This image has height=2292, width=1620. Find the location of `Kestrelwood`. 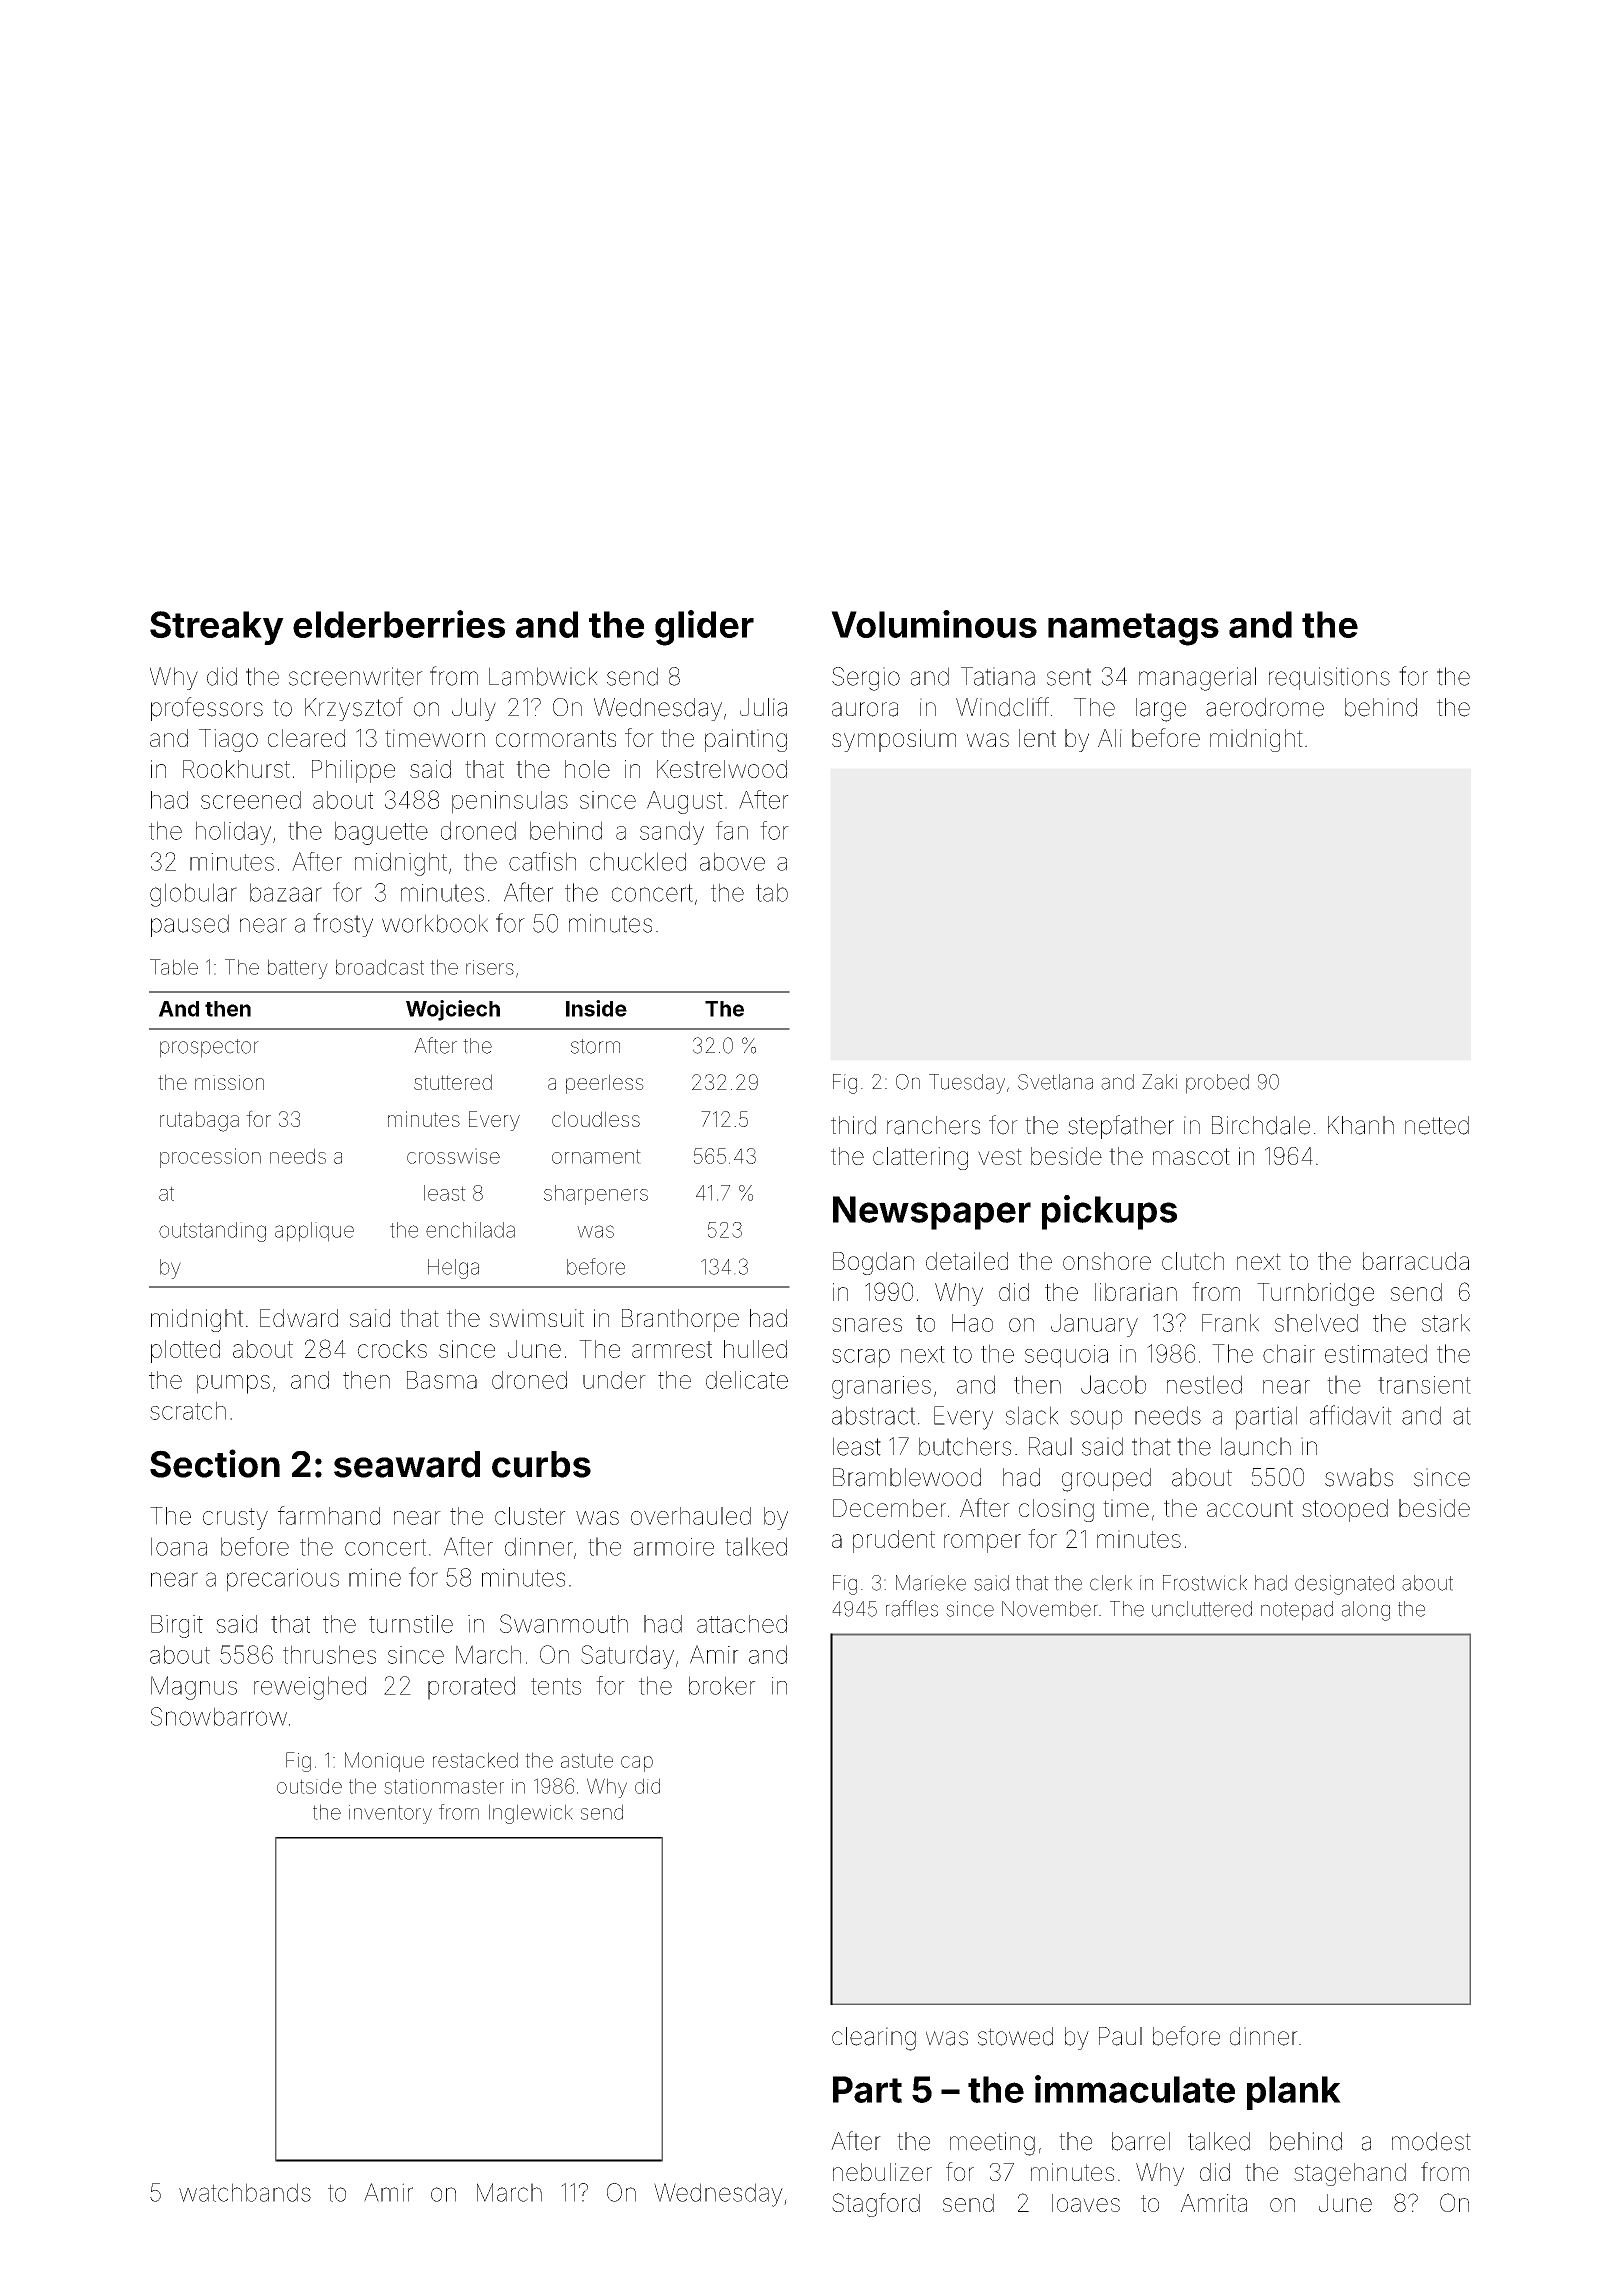

Kestrelwood is located at coordinates (722, 769).
